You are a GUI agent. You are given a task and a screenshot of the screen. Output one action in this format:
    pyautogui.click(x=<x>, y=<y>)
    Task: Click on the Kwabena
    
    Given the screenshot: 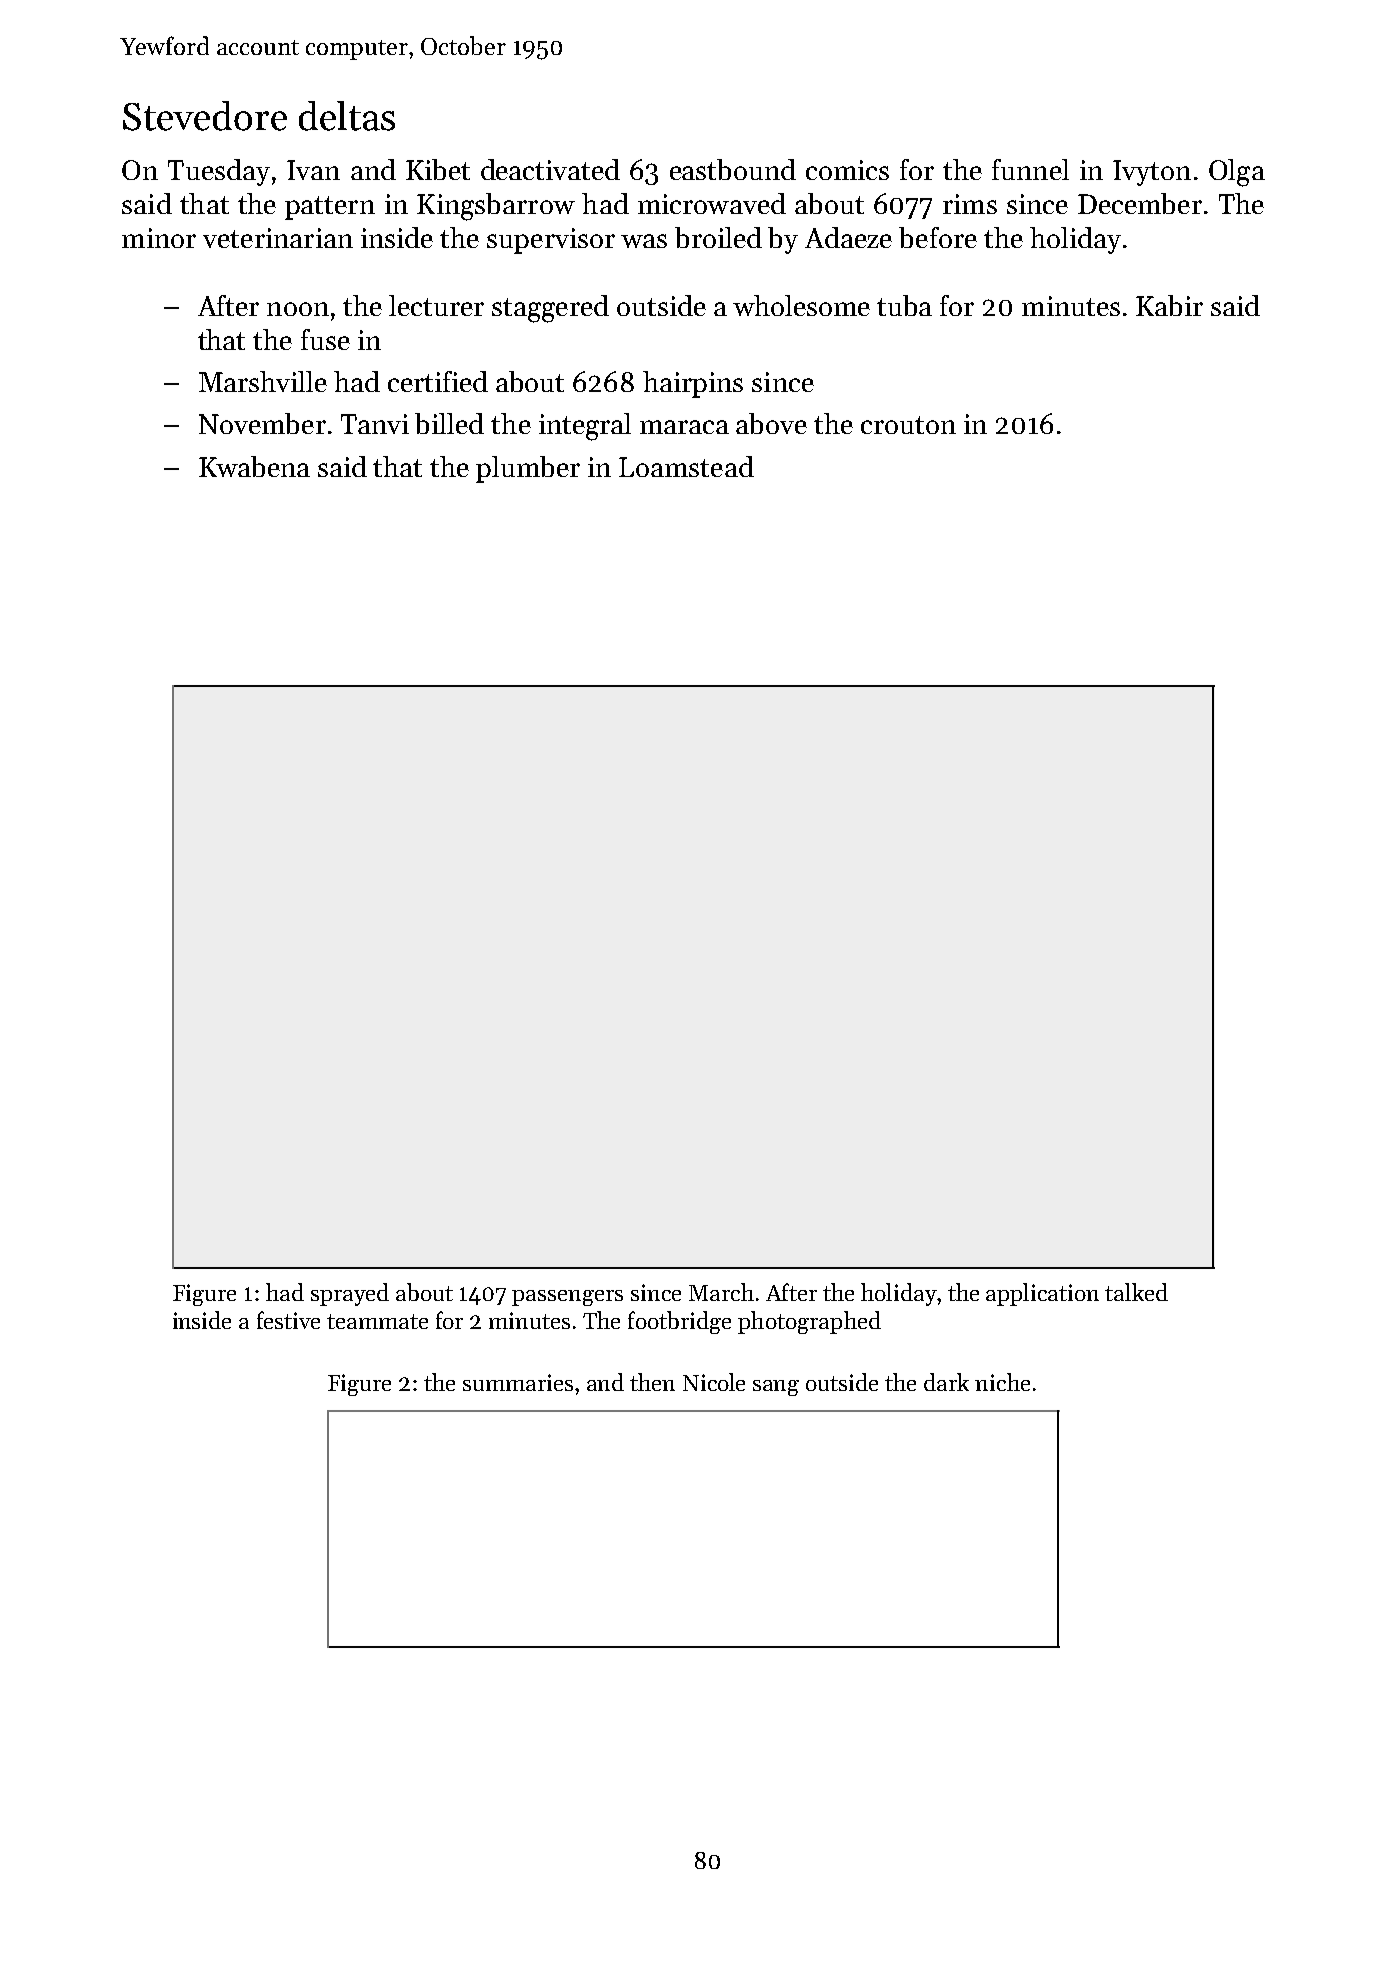 What is the action you would take?
    pyautogui.click(x=254, y=466)
